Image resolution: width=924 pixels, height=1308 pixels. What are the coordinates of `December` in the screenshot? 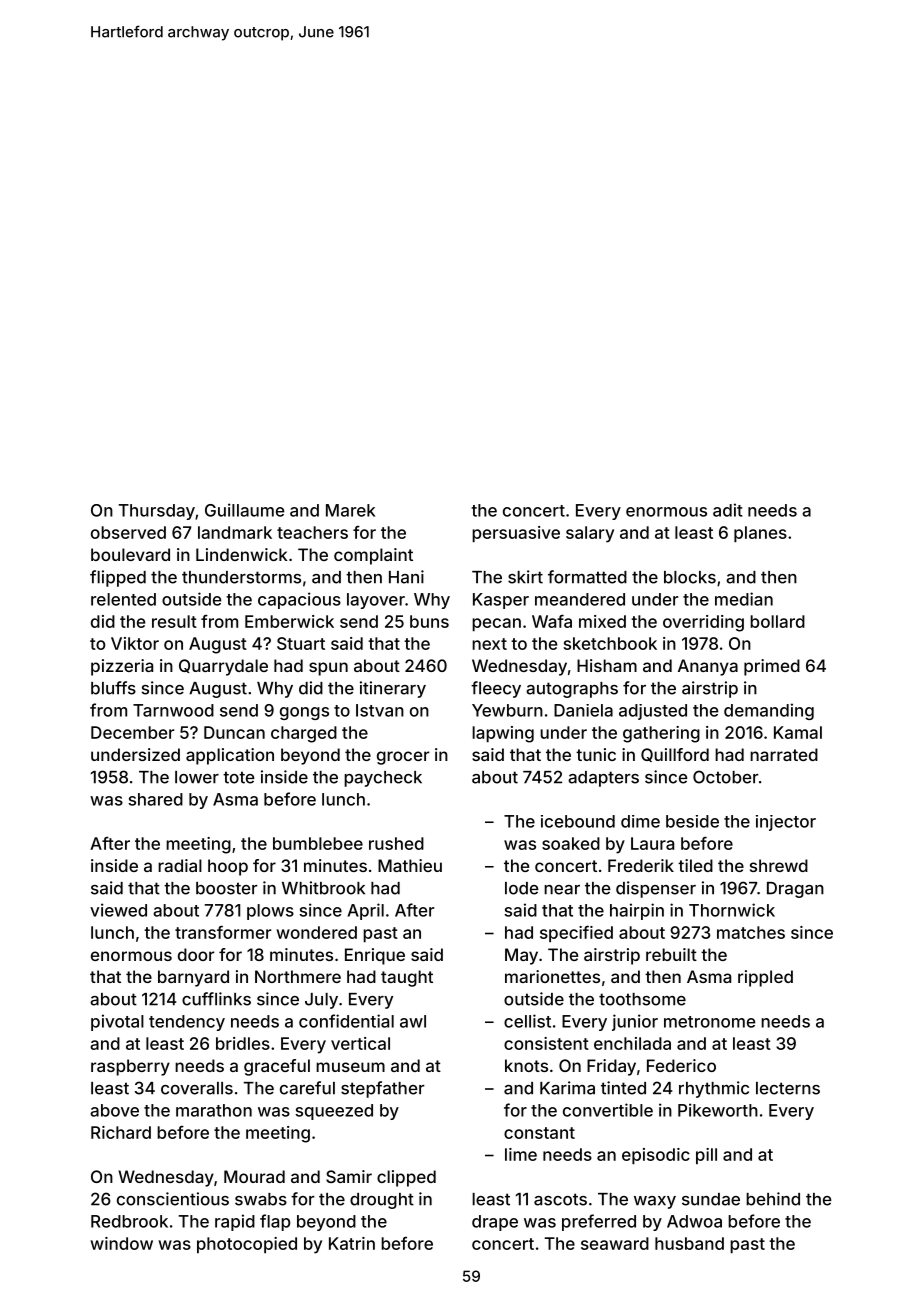 It's located at (133, 732).
